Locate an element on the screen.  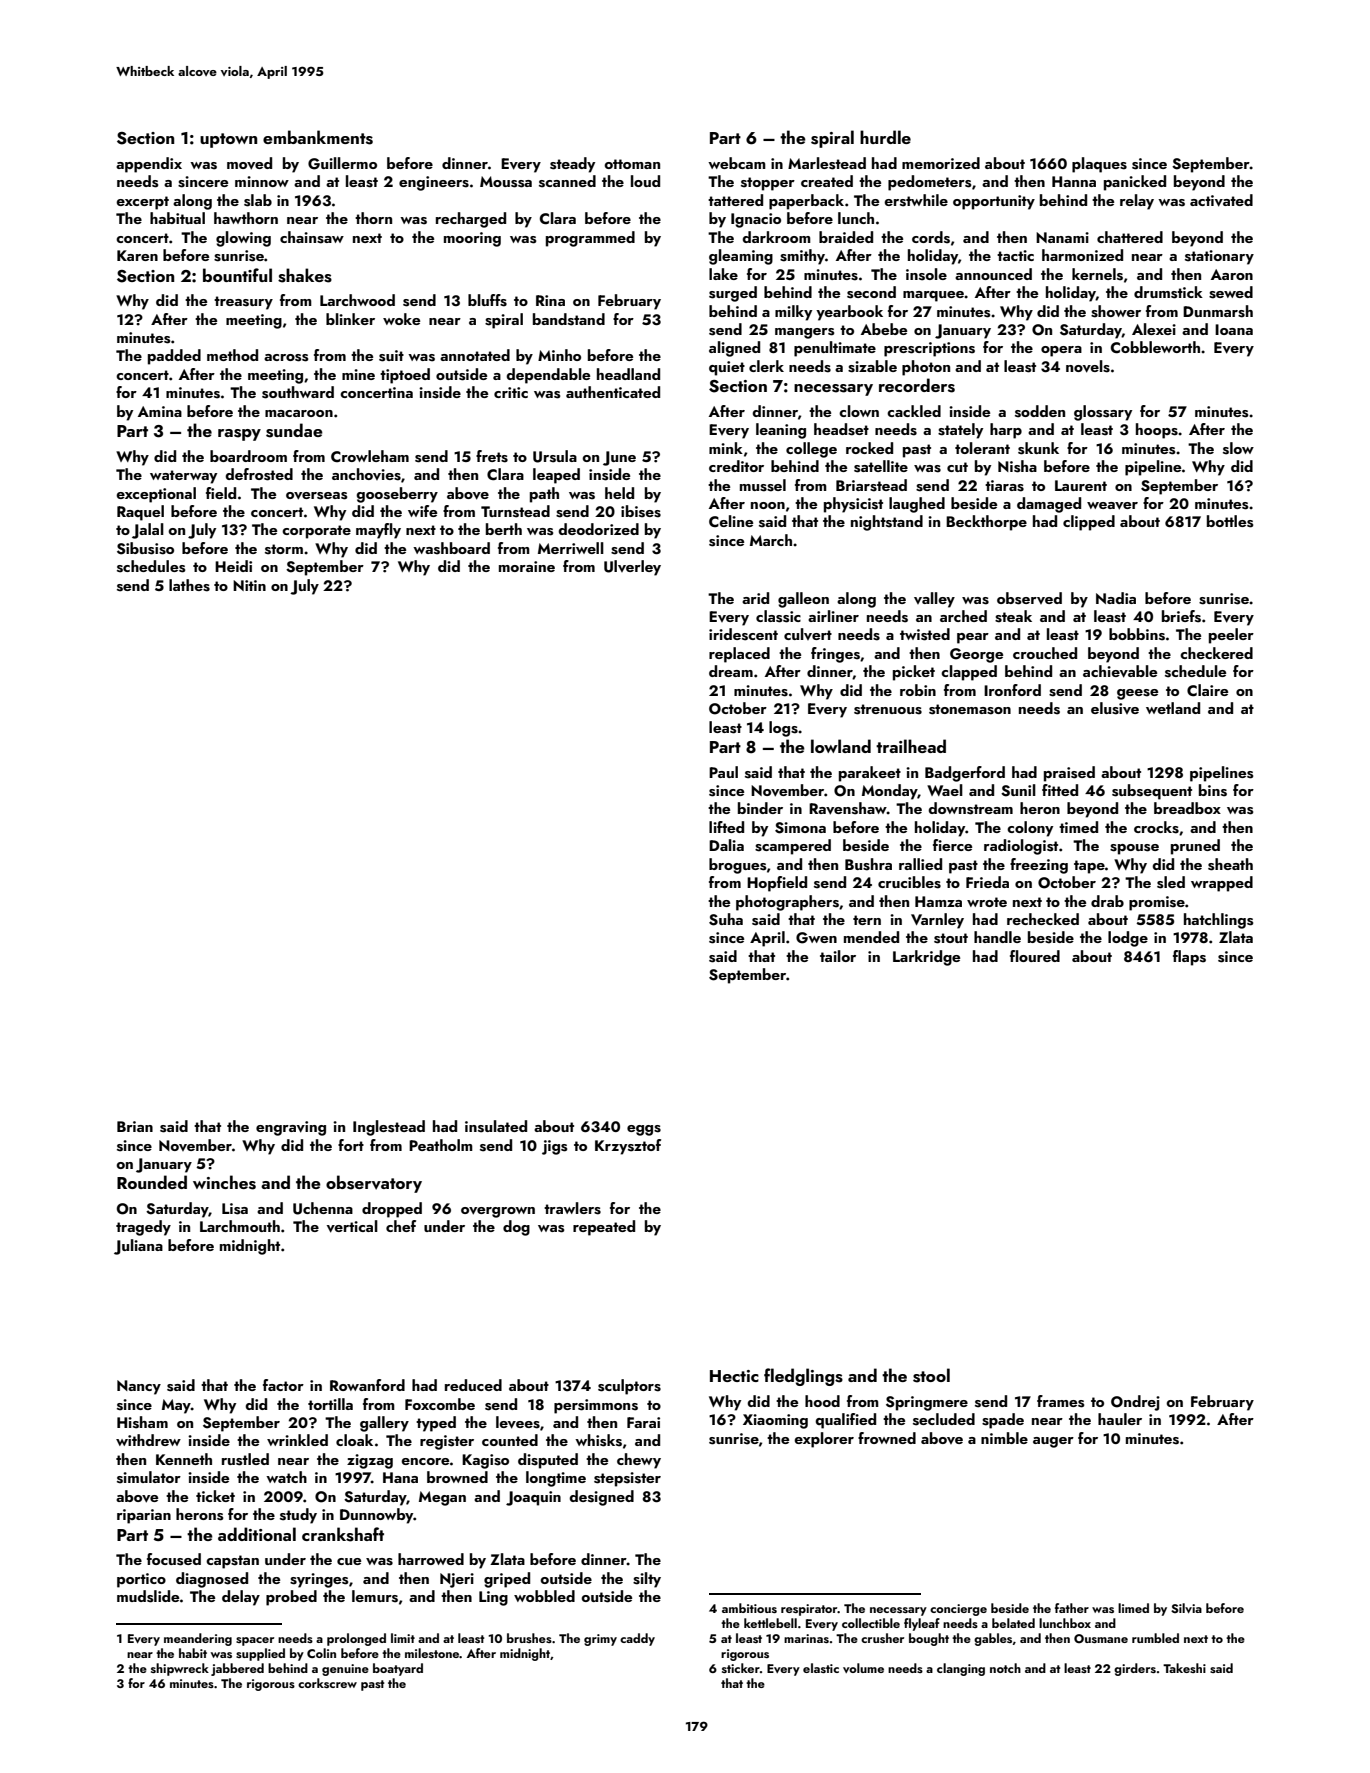
Nadia is located at coordinates (1116, 598).
